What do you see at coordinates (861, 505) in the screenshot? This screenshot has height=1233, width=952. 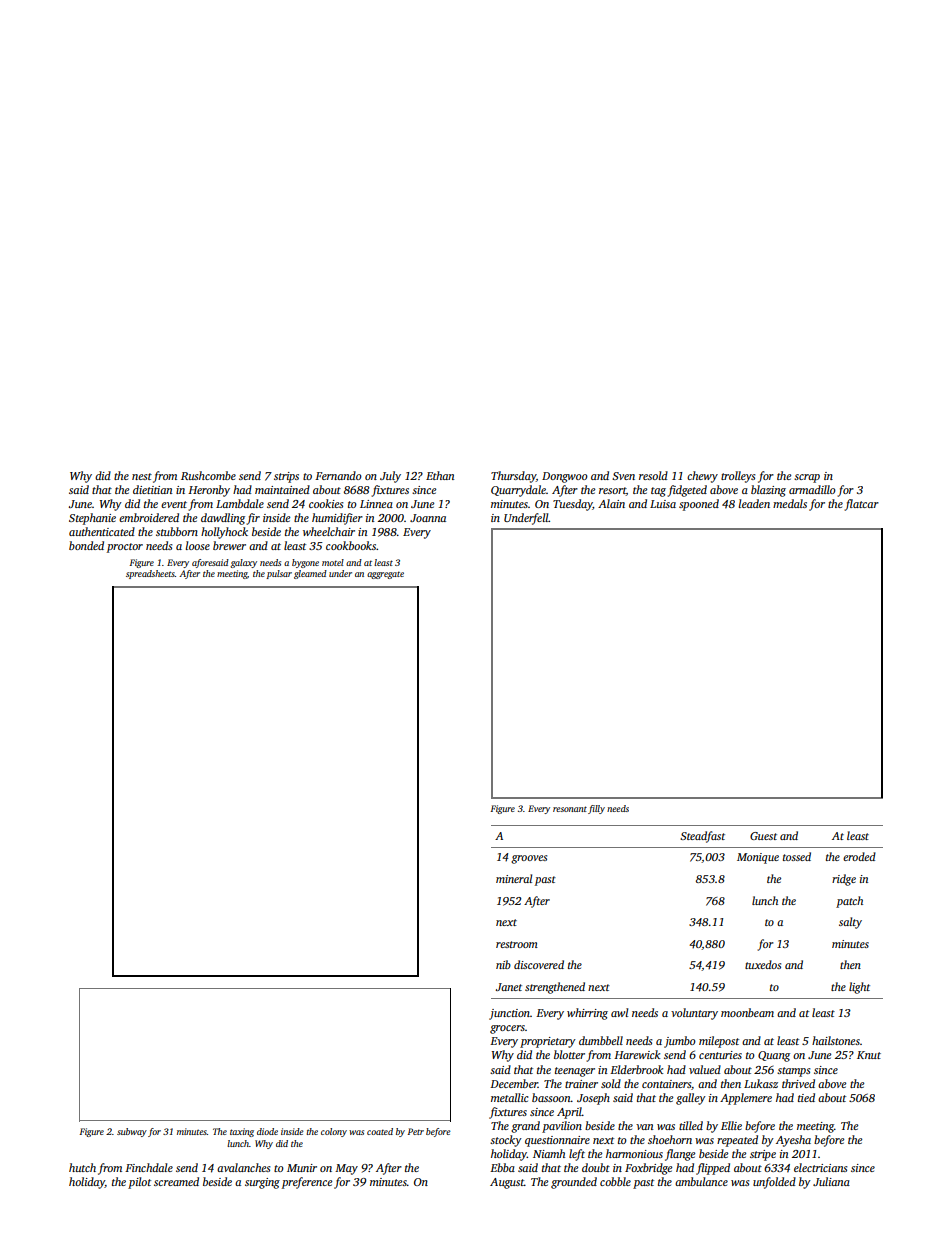 I see `flatcar` at bounding box center [861, 505].
